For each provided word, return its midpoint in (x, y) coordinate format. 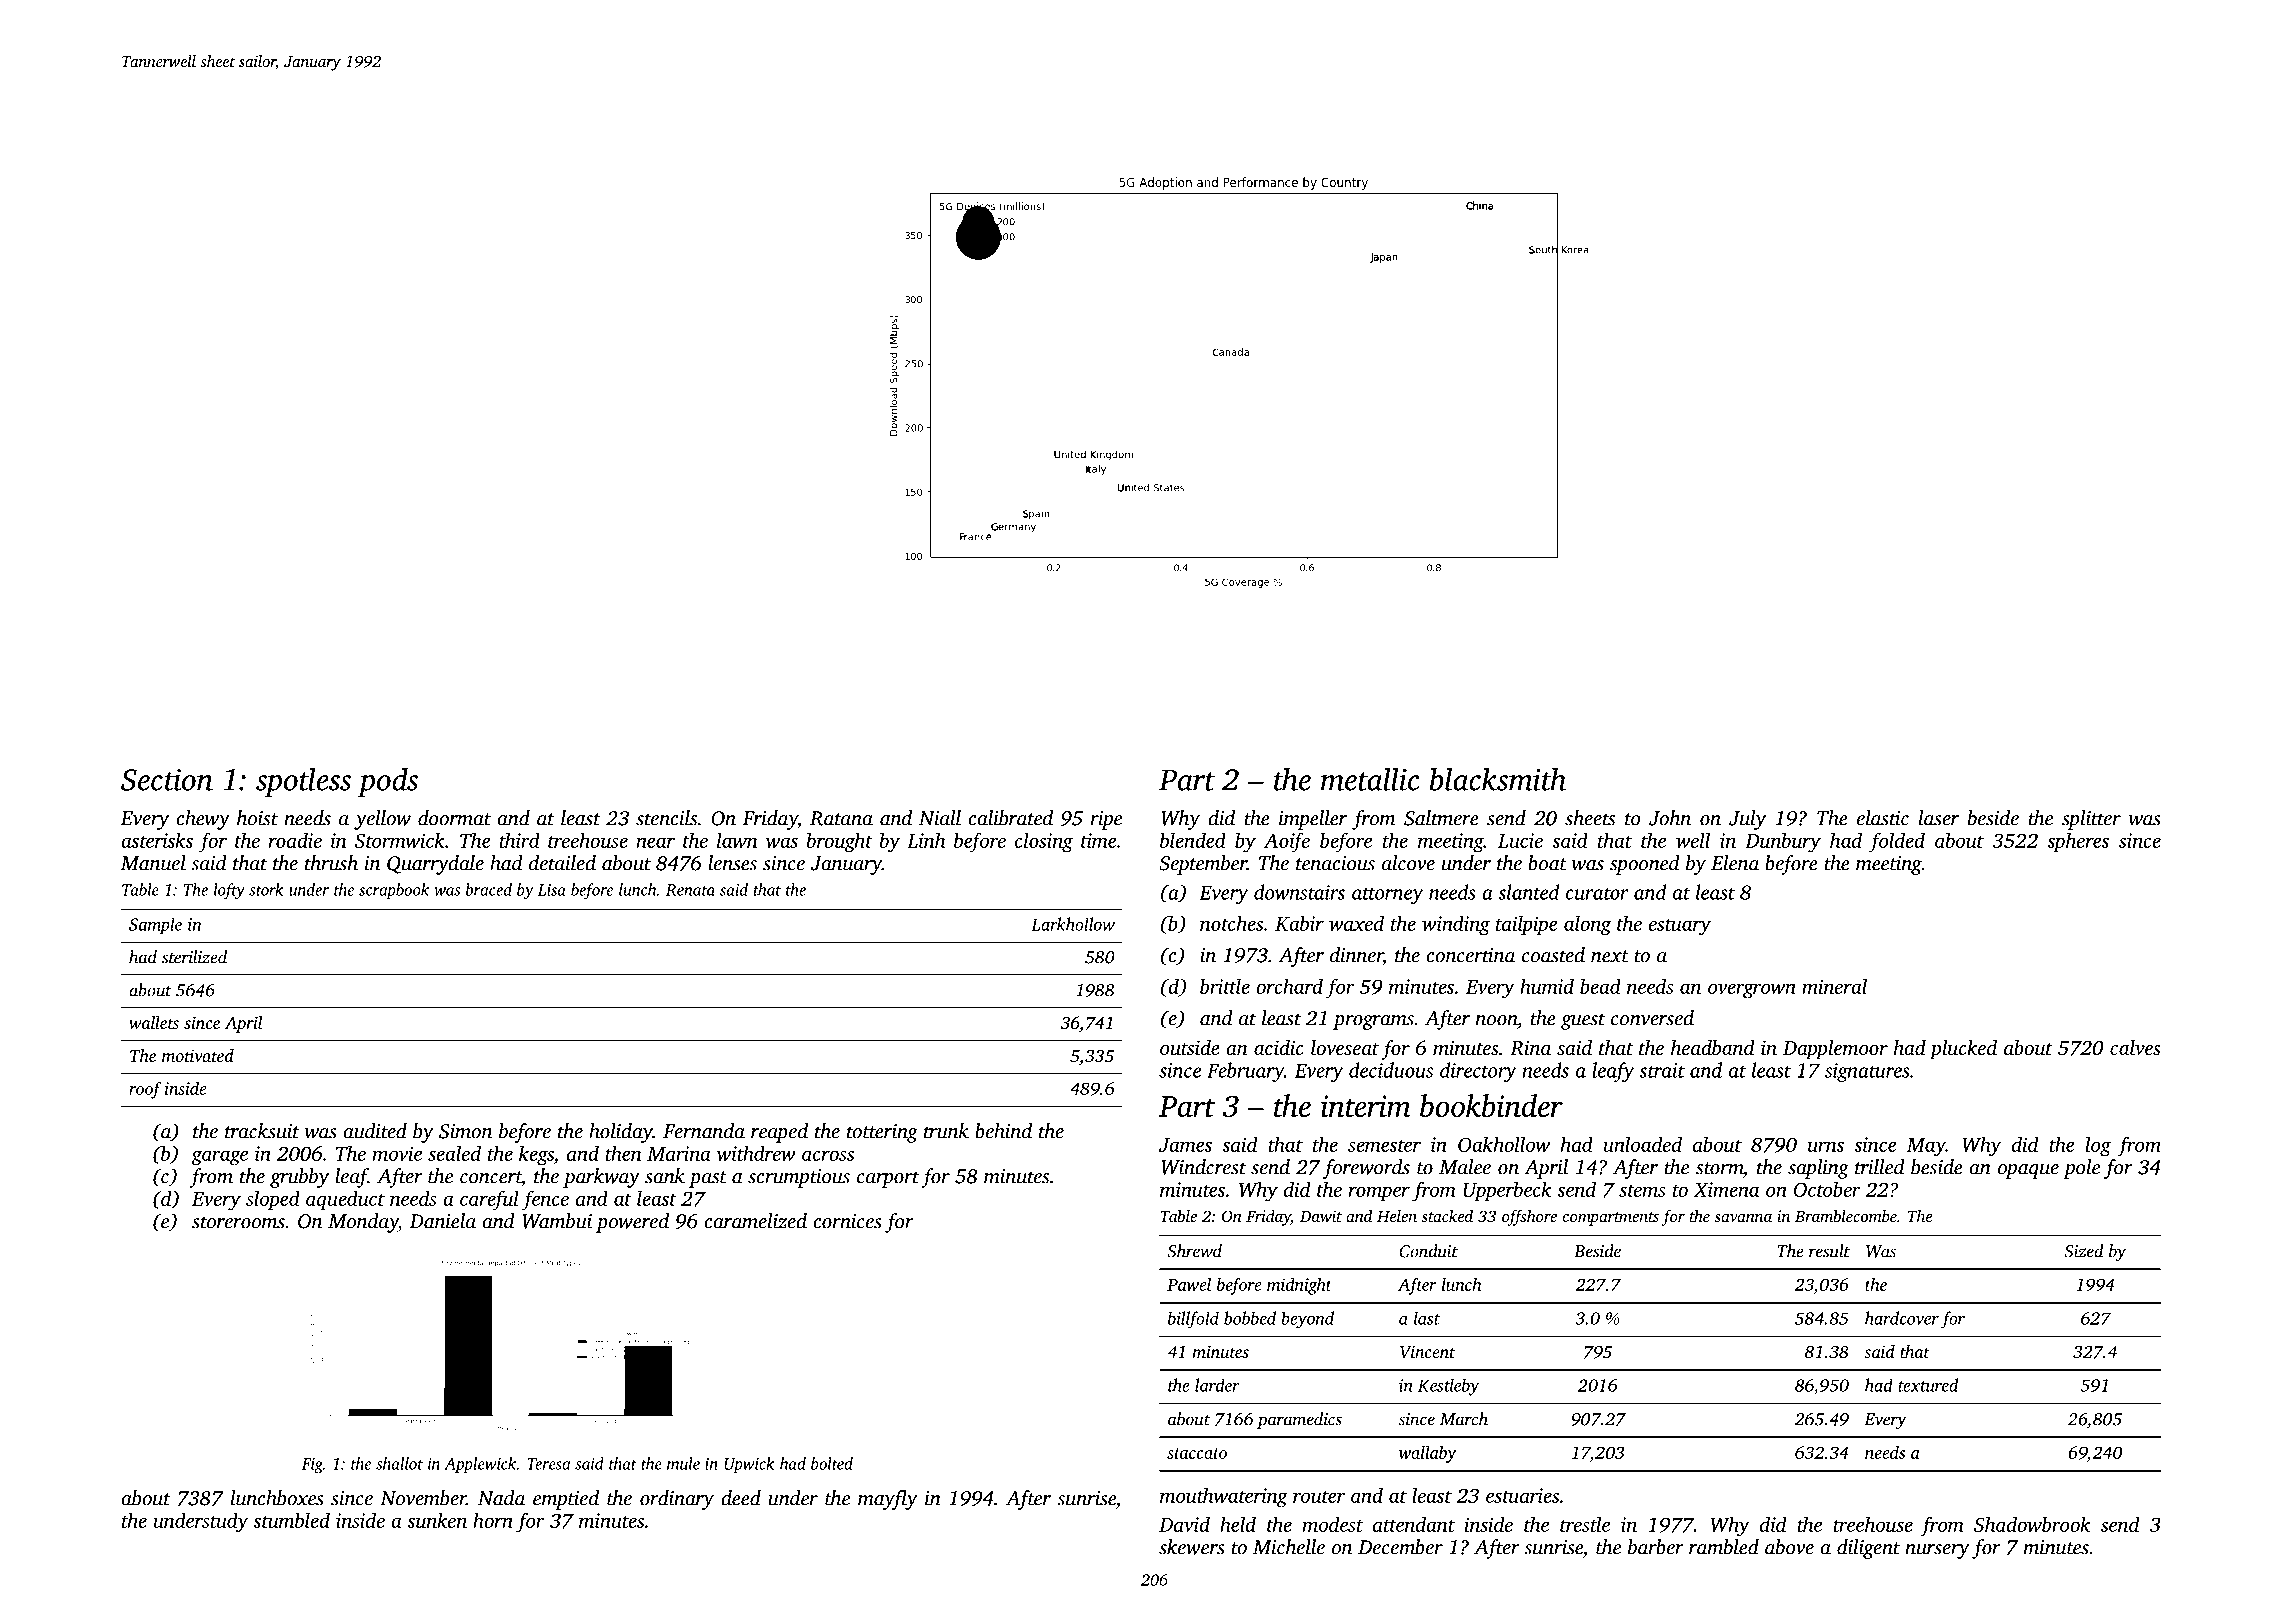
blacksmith (1498, 779)
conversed (1652, 1018)
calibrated (1010, 818)
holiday (621, 1133)
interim (1366, 1106)
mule (683, 1463)
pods (388, 782)
